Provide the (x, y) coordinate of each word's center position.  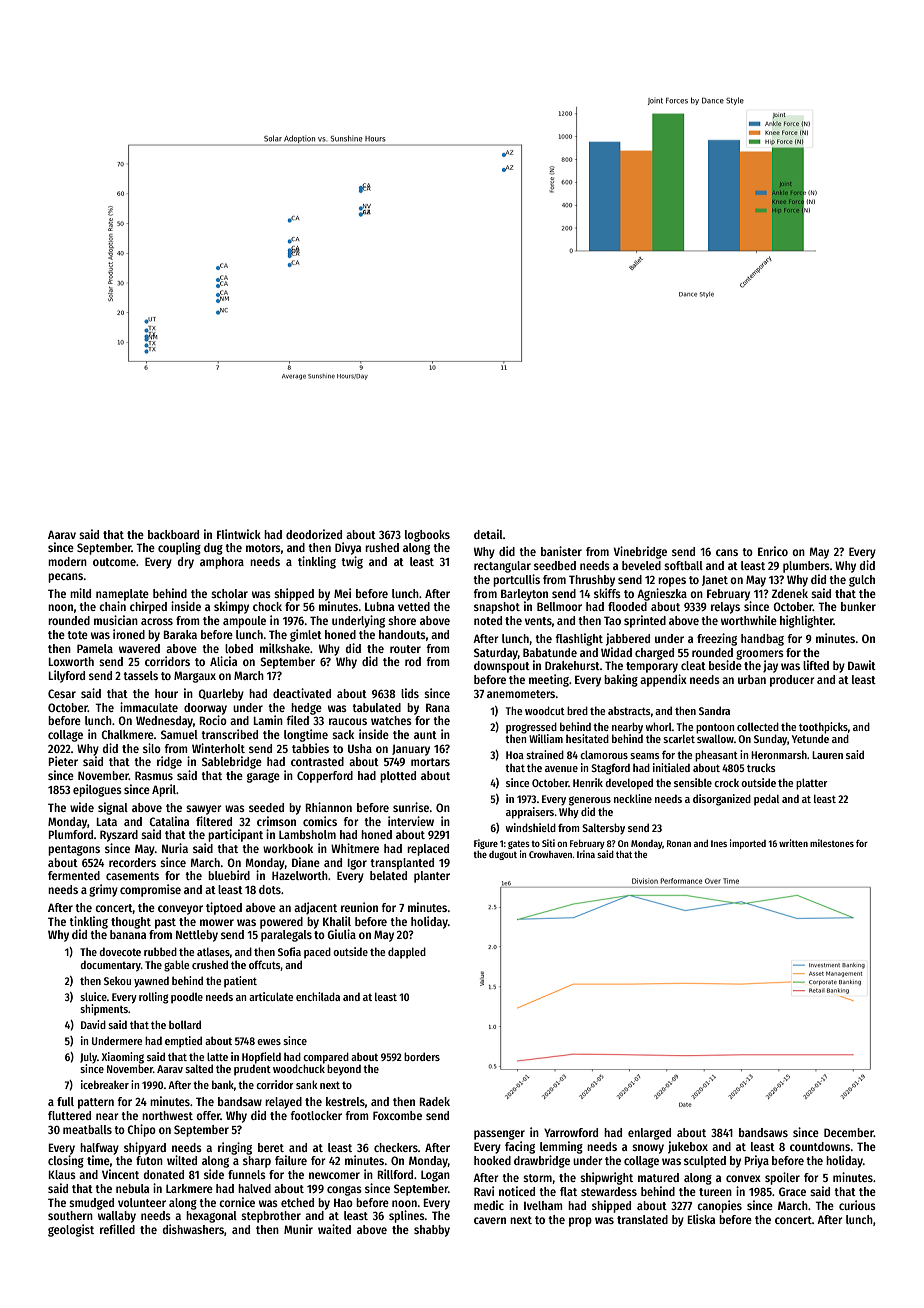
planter (432, 877)
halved (254, 1188)
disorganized (722, 800)
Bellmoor (559, 606)
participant (235, 835)
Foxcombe (397, 1115)
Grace (792, 1191)
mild (80, 593)
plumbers (806, 567)
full (65, 1101)
